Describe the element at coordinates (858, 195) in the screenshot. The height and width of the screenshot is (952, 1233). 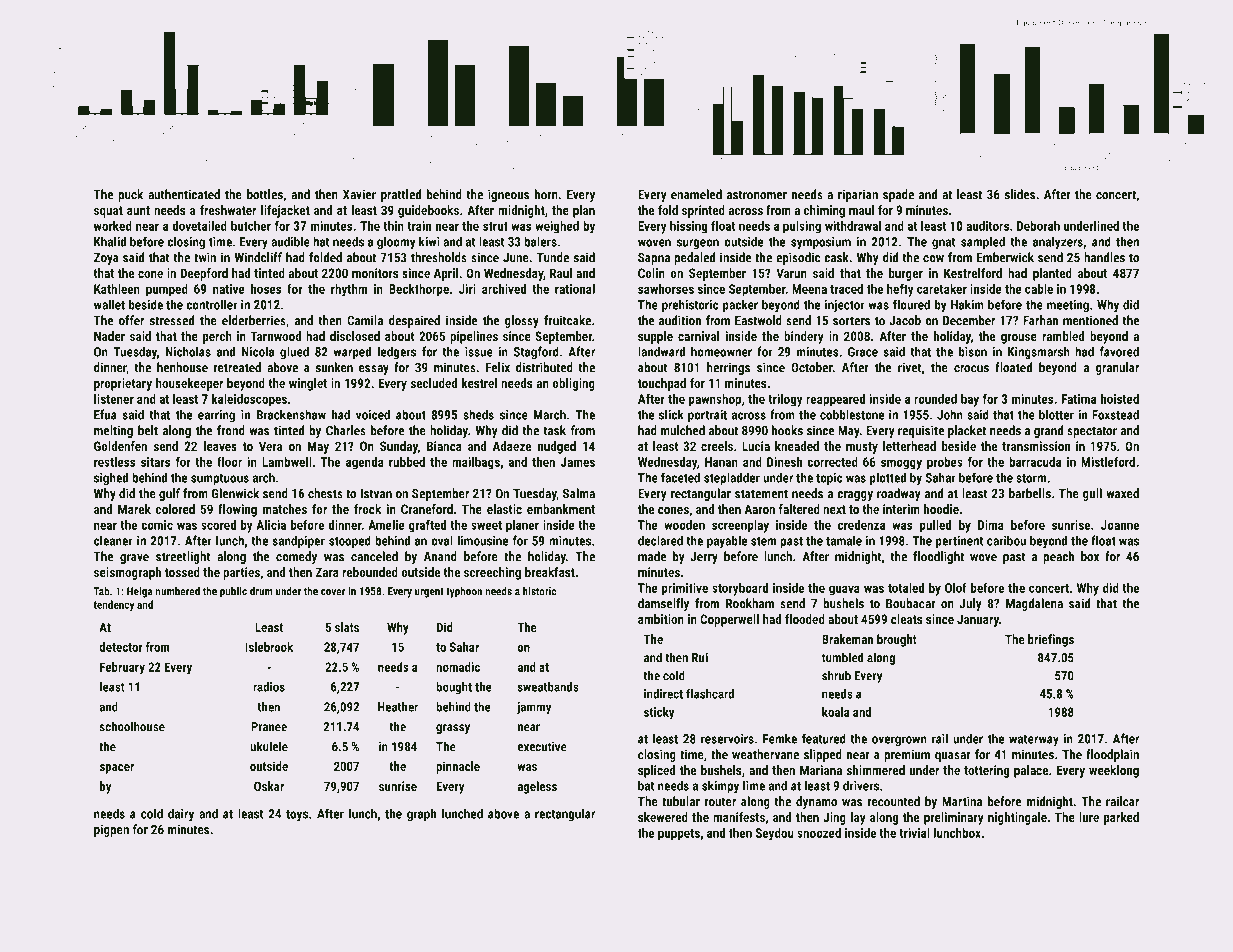
I see `riparian` at that location.
